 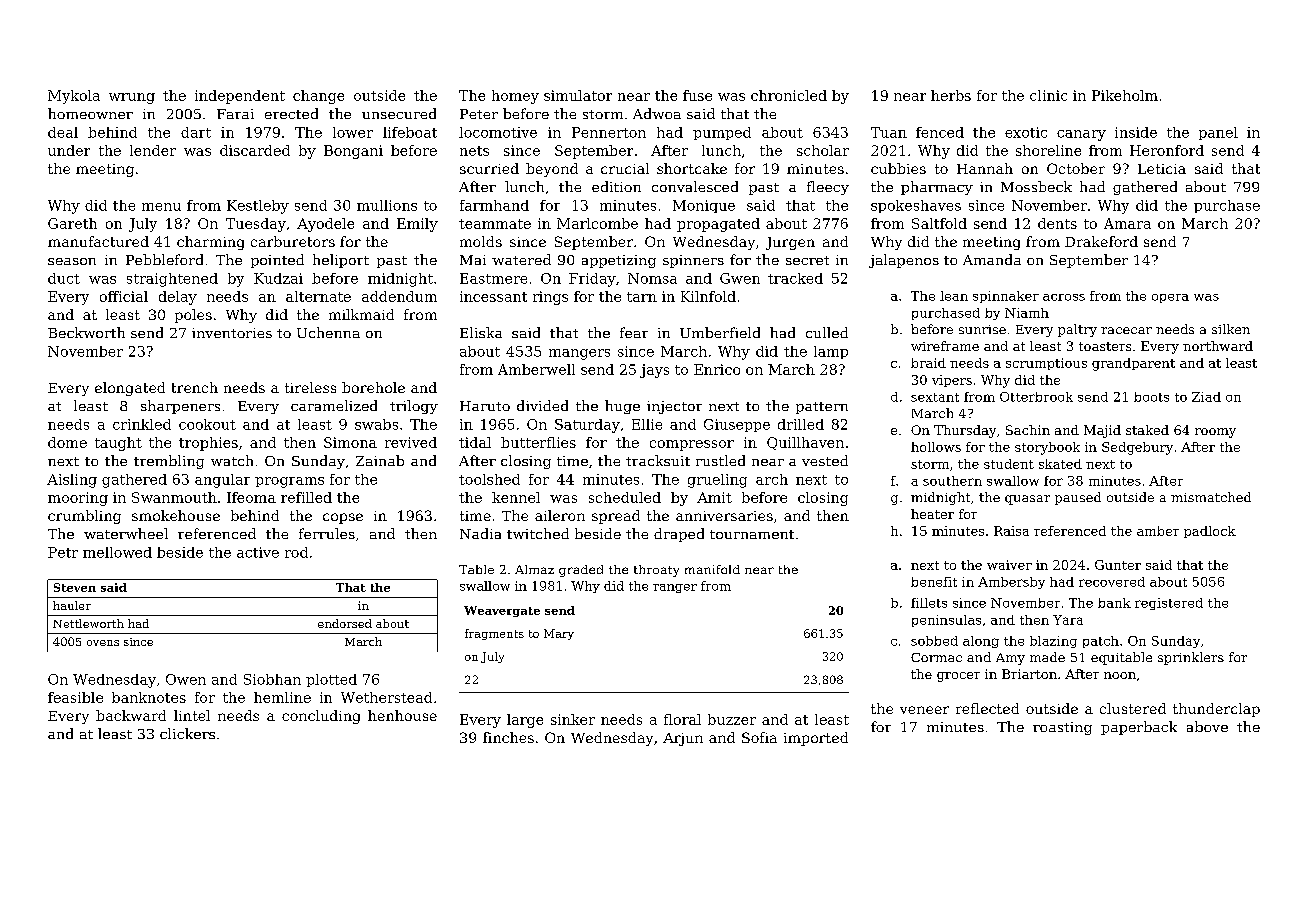 What do you see at coordinates (697, 95) in the screenshot?
I see `fuse` at bounding box center [697, 95].
